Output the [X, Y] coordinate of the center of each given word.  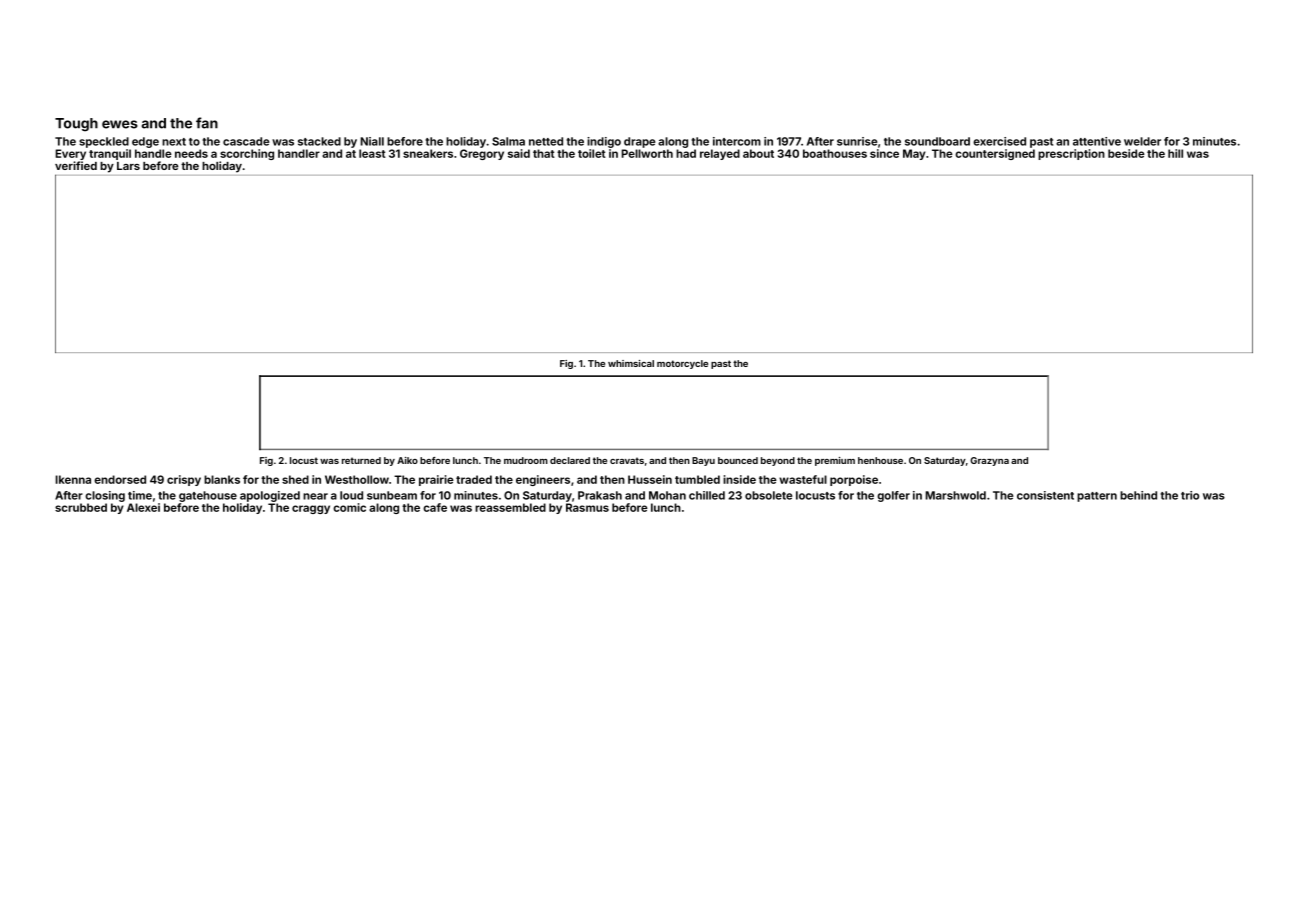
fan [207, 123]
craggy [311, 509]
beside [1126, 153]
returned [361, 460]
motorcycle [682, 364]
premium [835, 461]
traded [474, 479]
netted [546, 141]
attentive [1097, 141]
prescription [1071, 154]
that [544, 153]
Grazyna [989, 461]
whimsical [631, 363]
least [372, 153]
